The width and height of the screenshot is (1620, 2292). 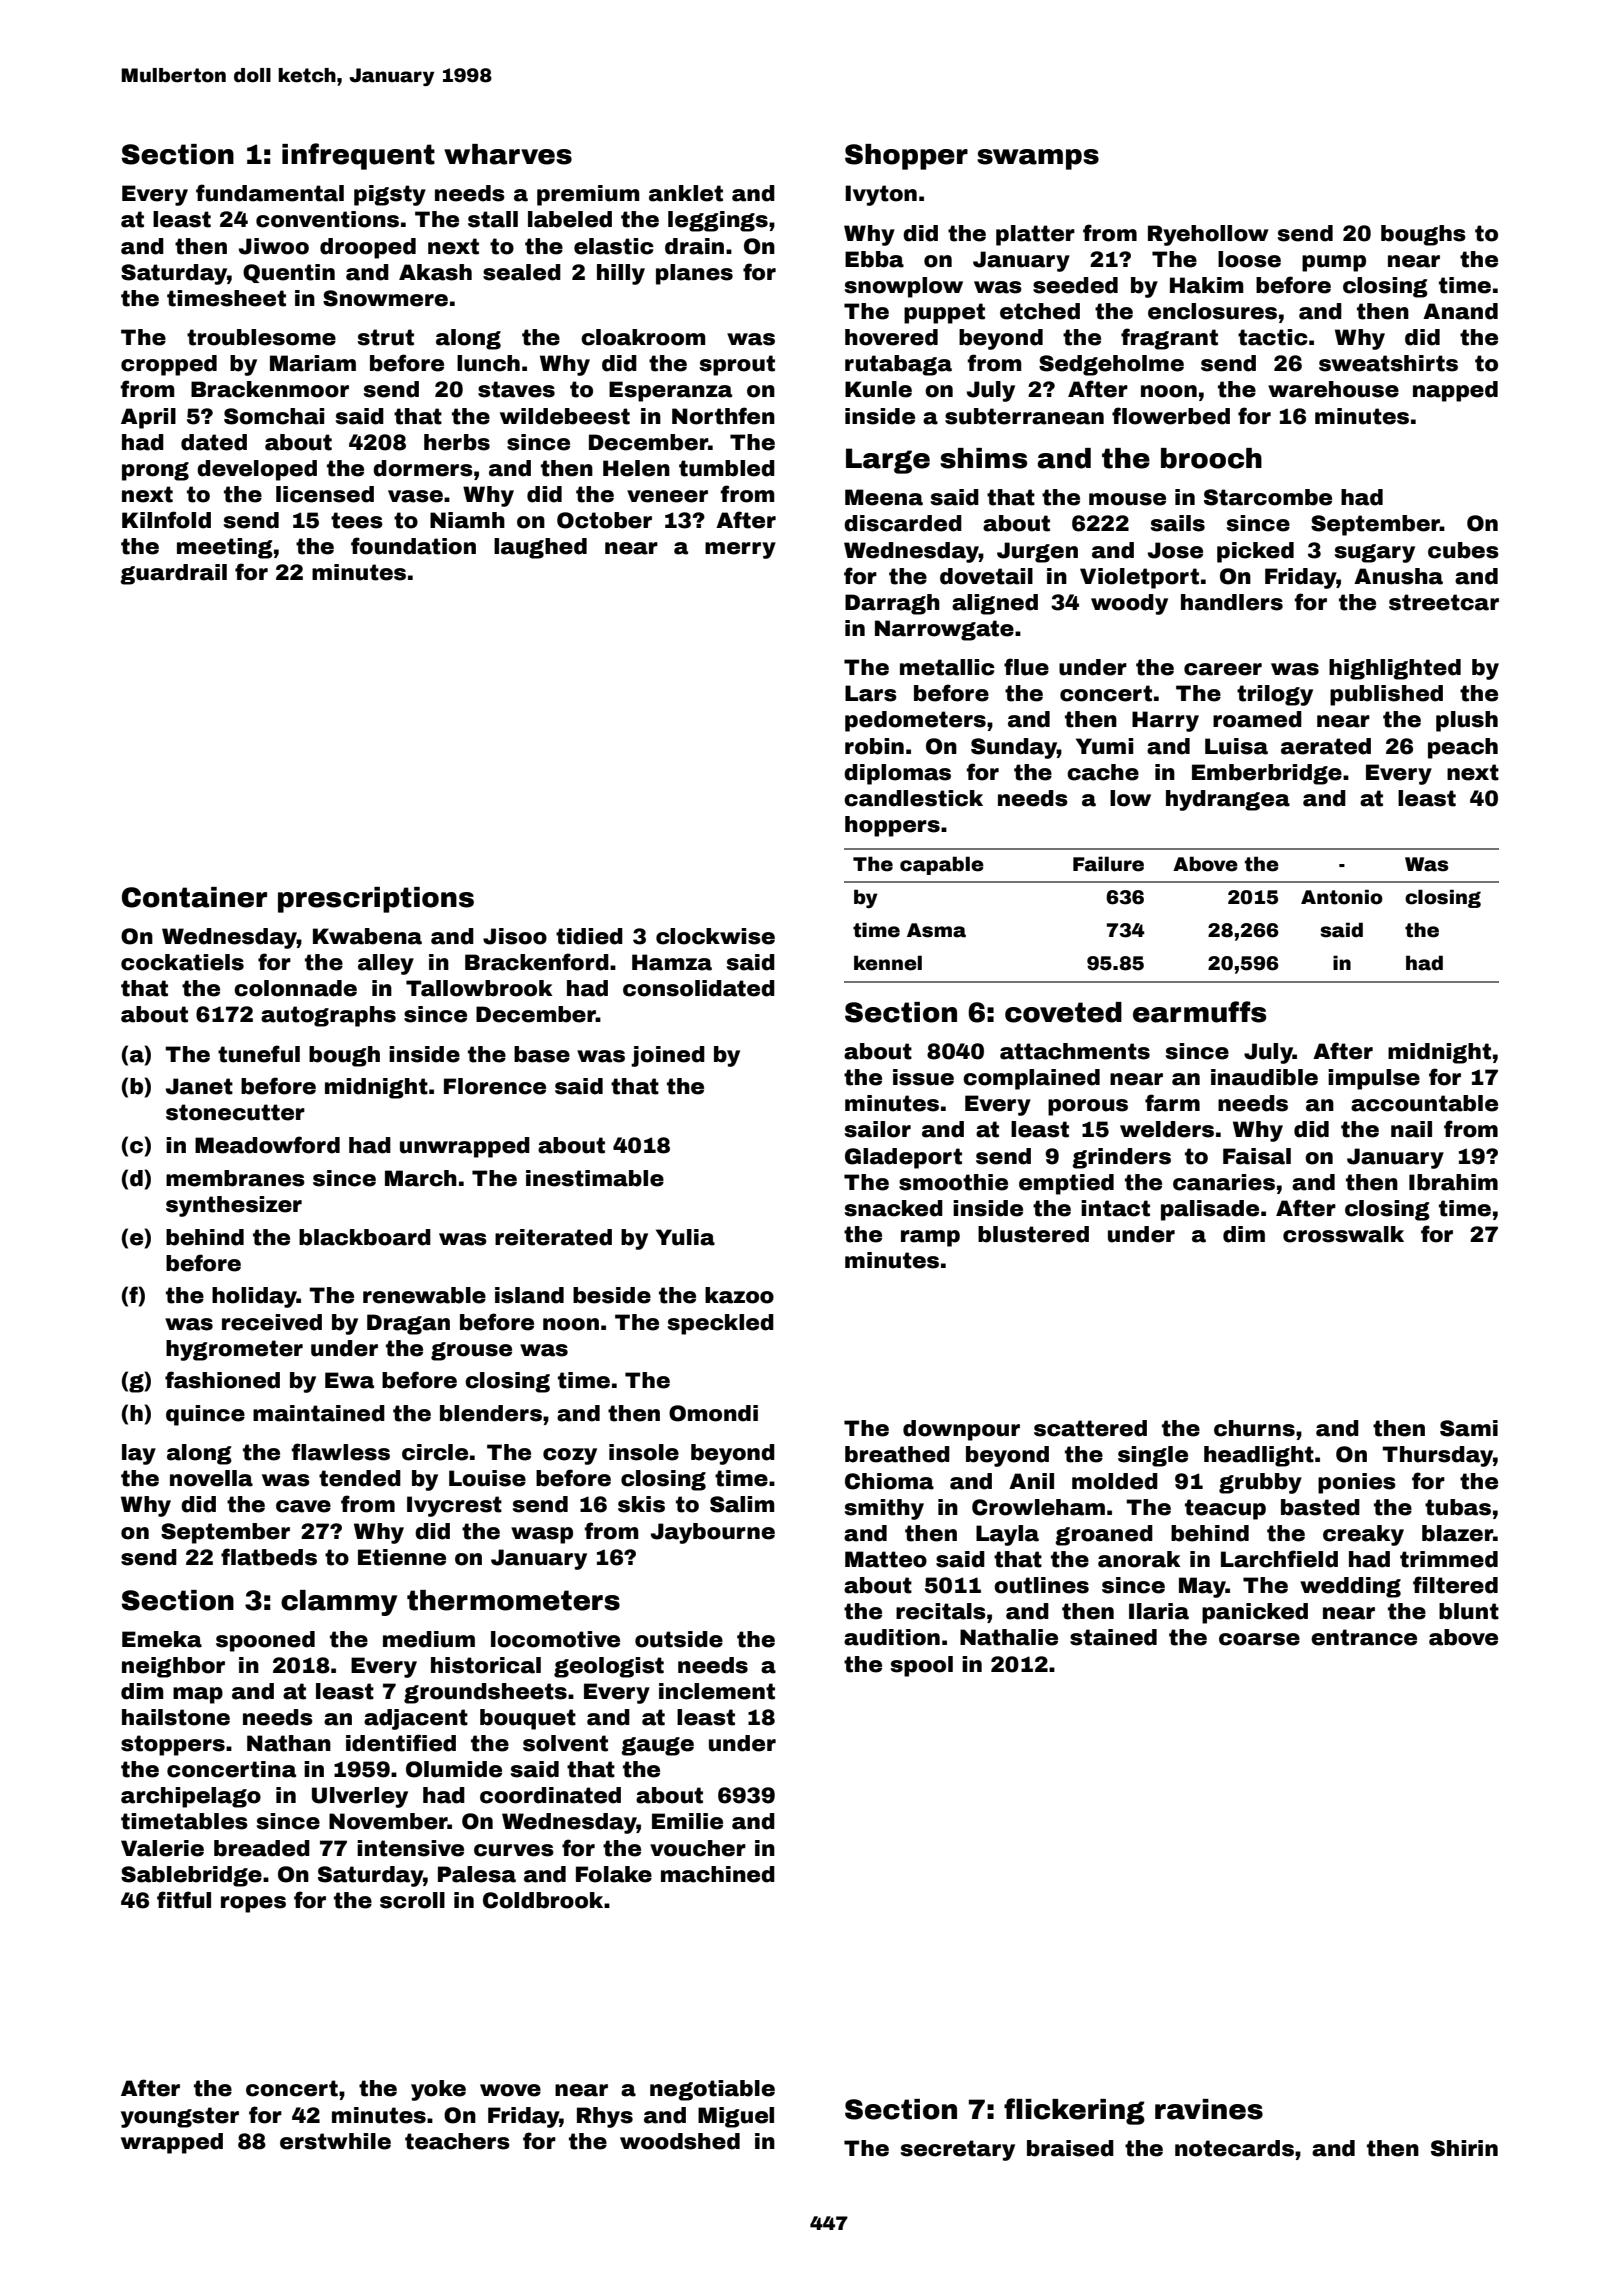 What do you see at coordinates (605, 2117) in the screenshot?
I see `Rhys` at bounding box center [605, 2117].
